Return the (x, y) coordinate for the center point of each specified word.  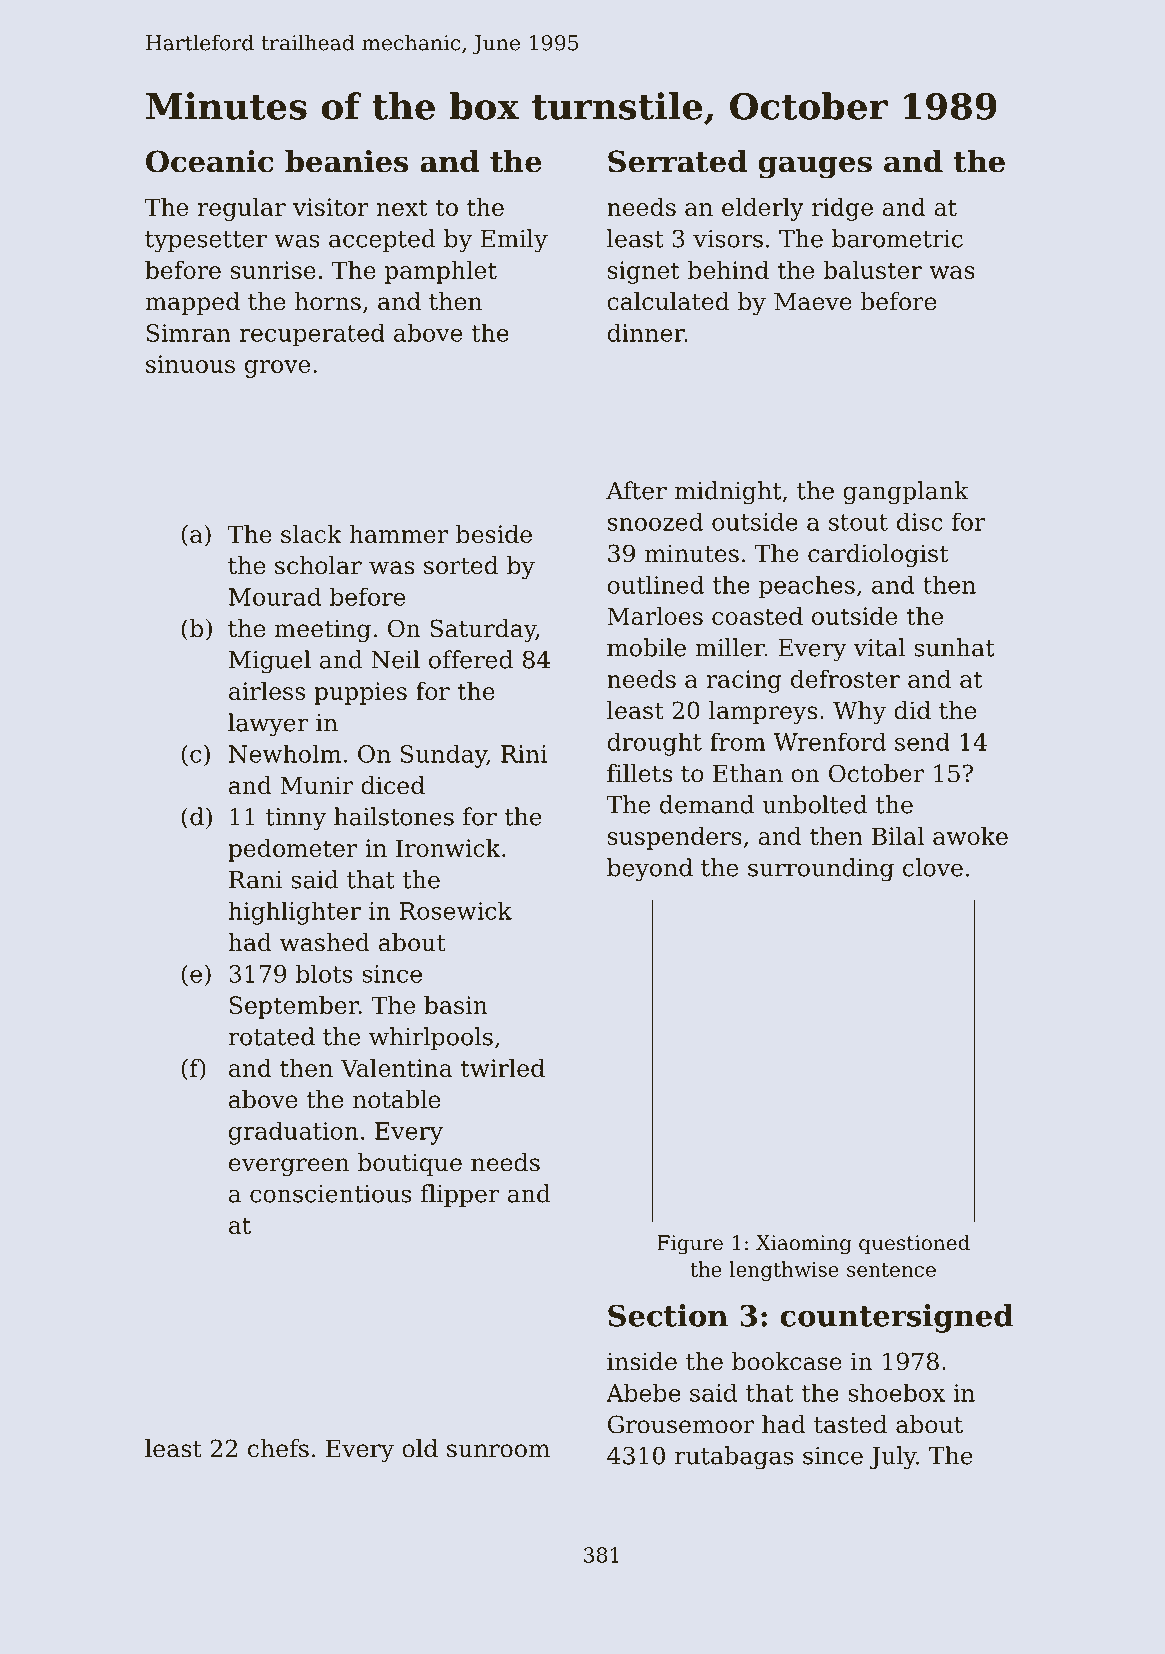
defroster (845, 679)
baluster (872, 270)
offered (471, 659)
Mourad (275, 596)
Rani (256, 880)
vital (879, 647)
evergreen (289, 1167)
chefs (278, 1448)
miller (730, 647)
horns (328, 301)
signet (644, 272)
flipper (460, 1195)
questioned (914, 1244)
